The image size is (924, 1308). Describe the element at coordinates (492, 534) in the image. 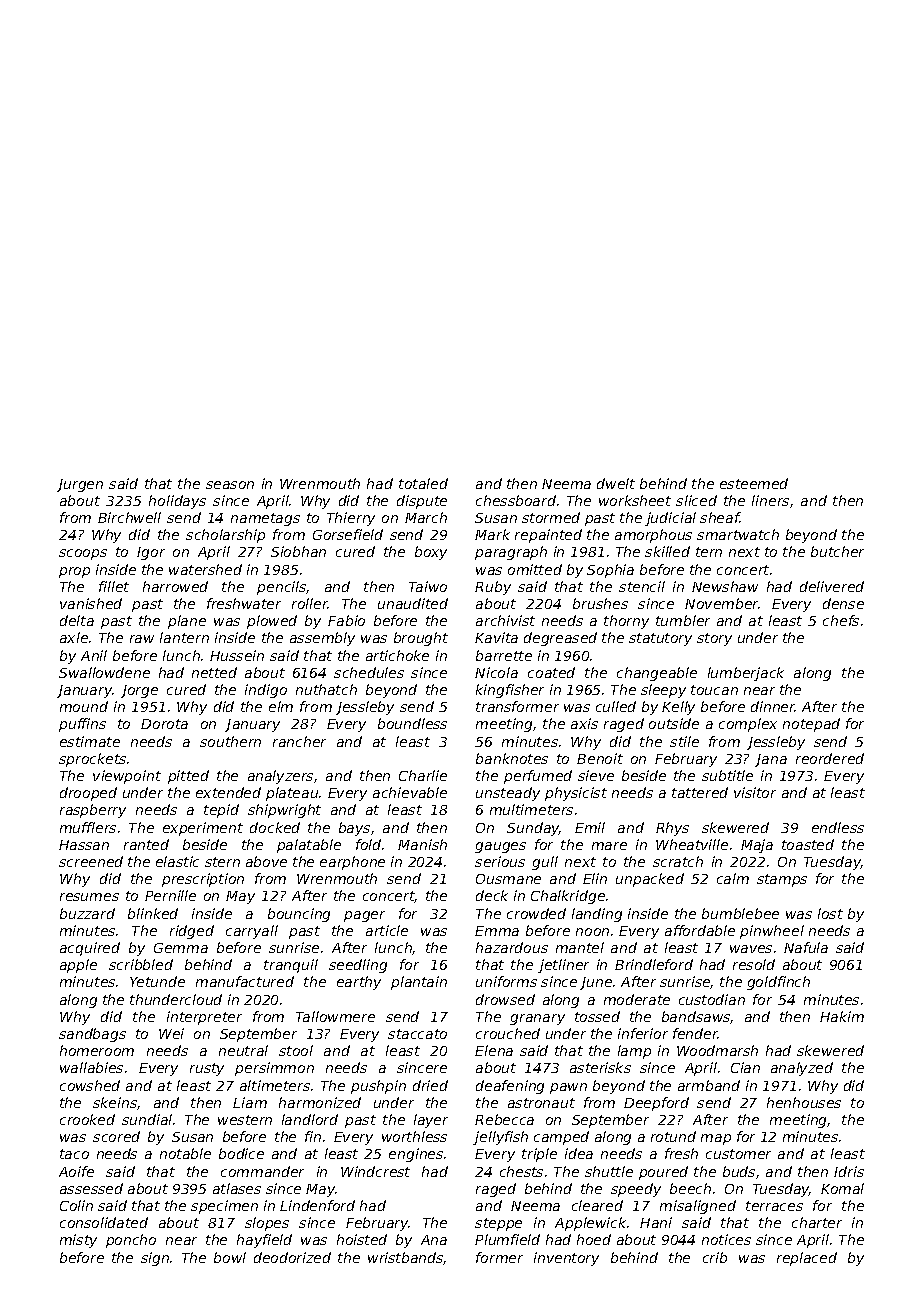

I see `Mark` at that location.
